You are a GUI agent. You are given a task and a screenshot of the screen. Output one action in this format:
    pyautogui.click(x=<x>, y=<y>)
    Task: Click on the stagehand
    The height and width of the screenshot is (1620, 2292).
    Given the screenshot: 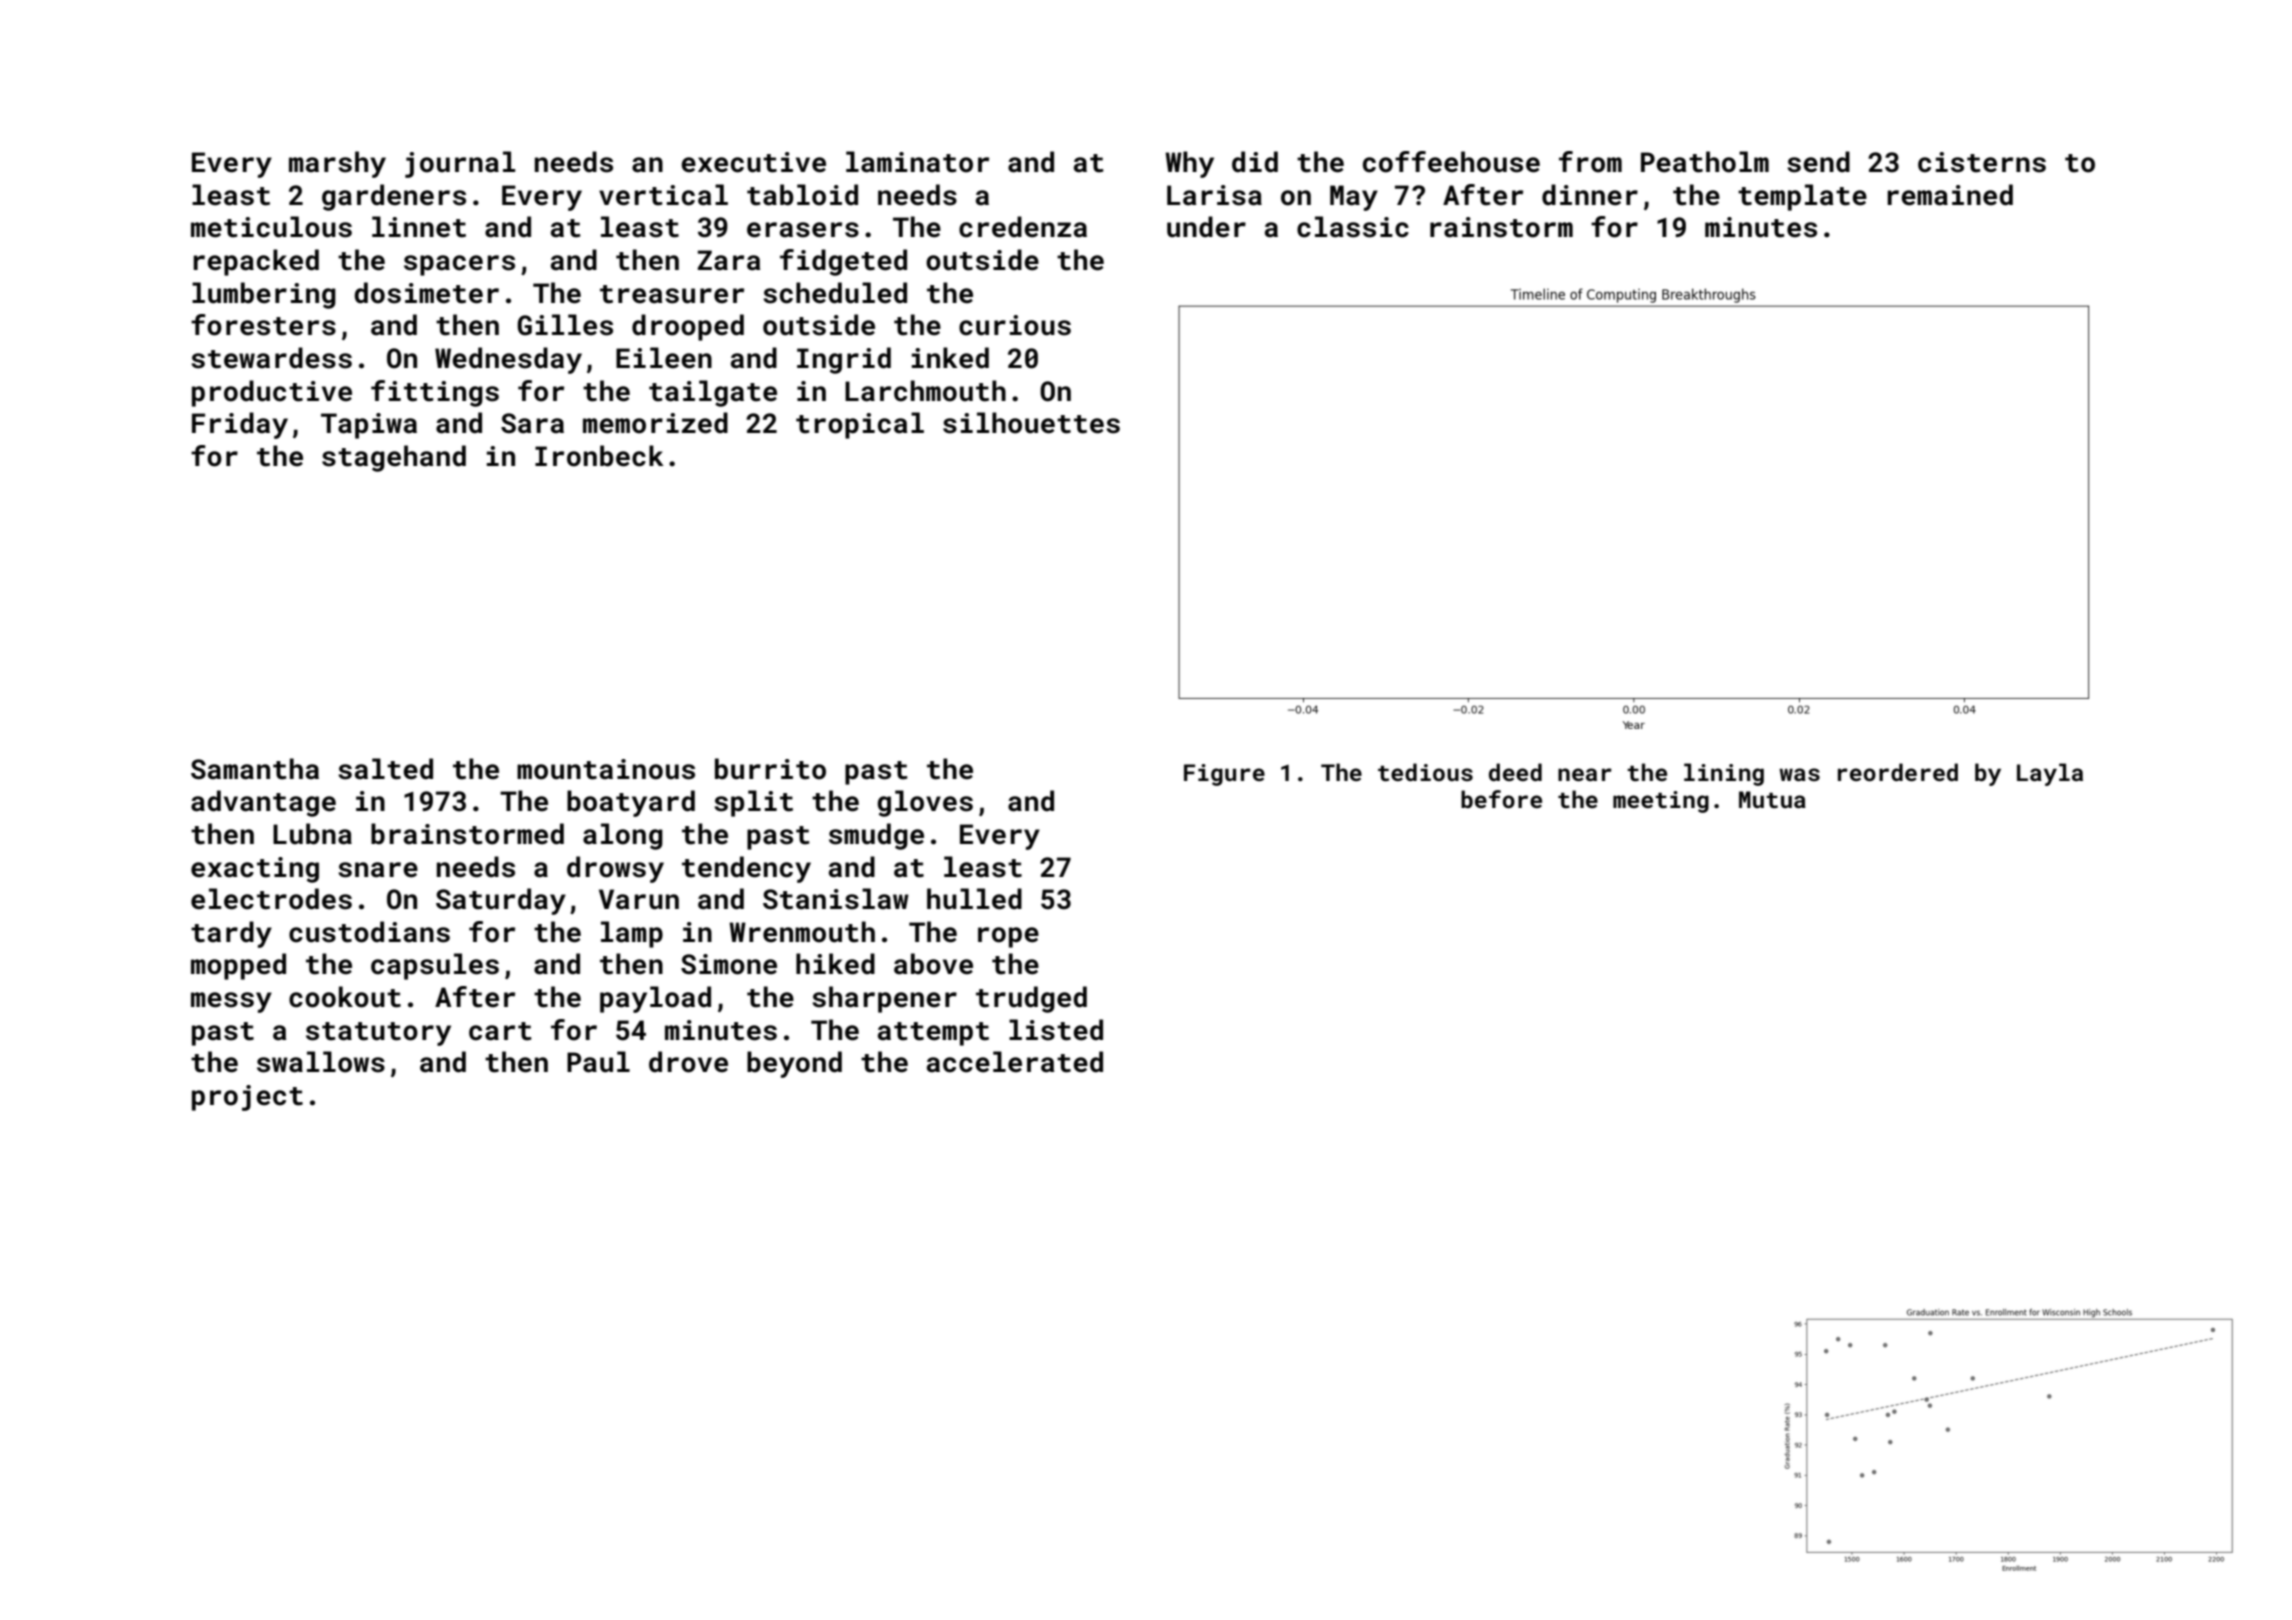 What is the action you would take?
    pyautogui.click(x=394, y=458)
